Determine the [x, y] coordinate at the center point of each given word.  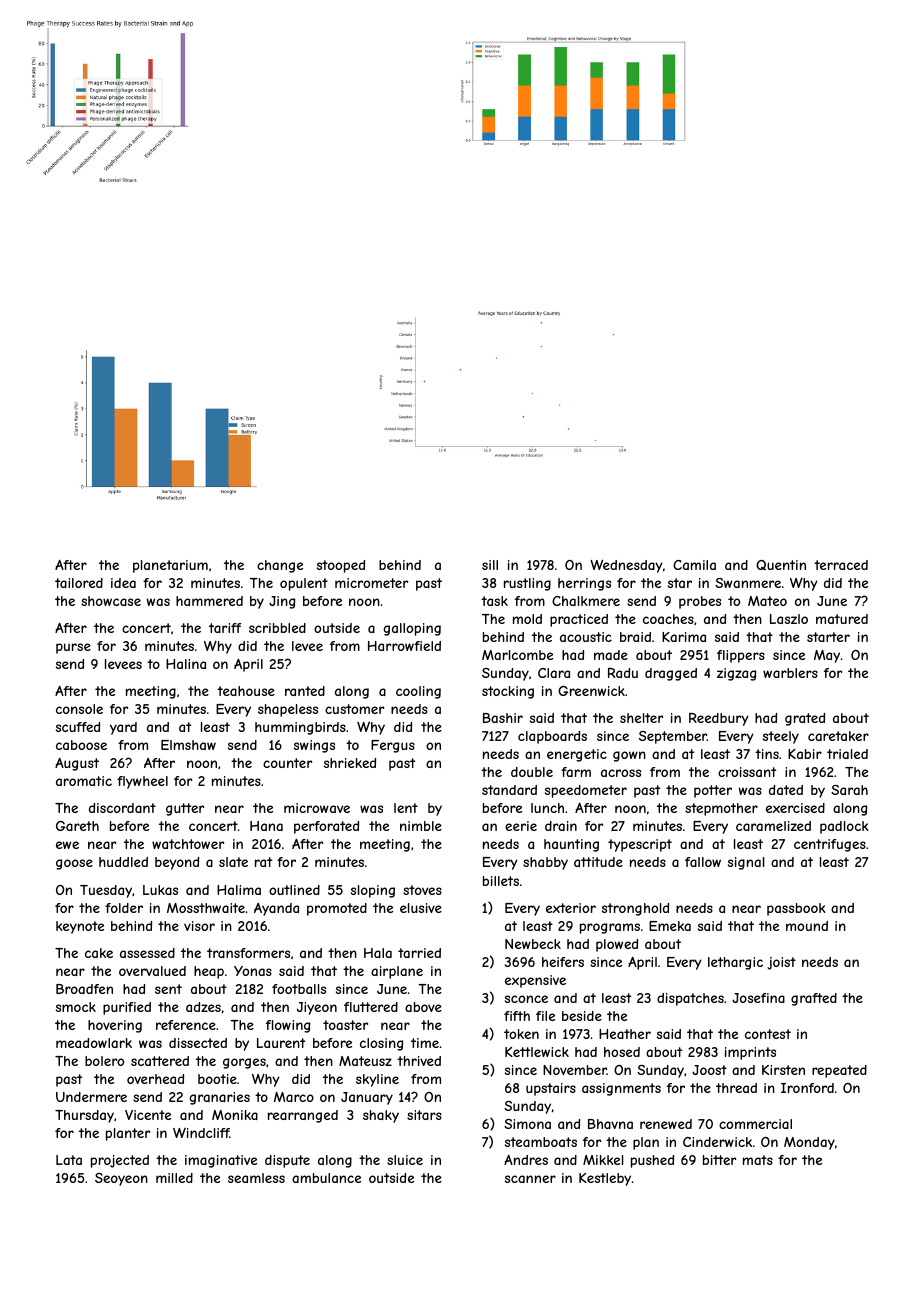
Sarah [849, 790]
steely [781, 737]
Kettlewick [537, 1052]
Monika [235, 1115]
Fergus [393, 746]
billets [501, 881]
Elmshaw [188, 745]
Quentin [781, 565]
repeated [839, 1071]
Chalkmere [586, 601]
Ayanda [276, 909]
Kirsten [783, 1070]
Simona [527, 1124]
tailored [79, 583]
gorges [244, 1063]
